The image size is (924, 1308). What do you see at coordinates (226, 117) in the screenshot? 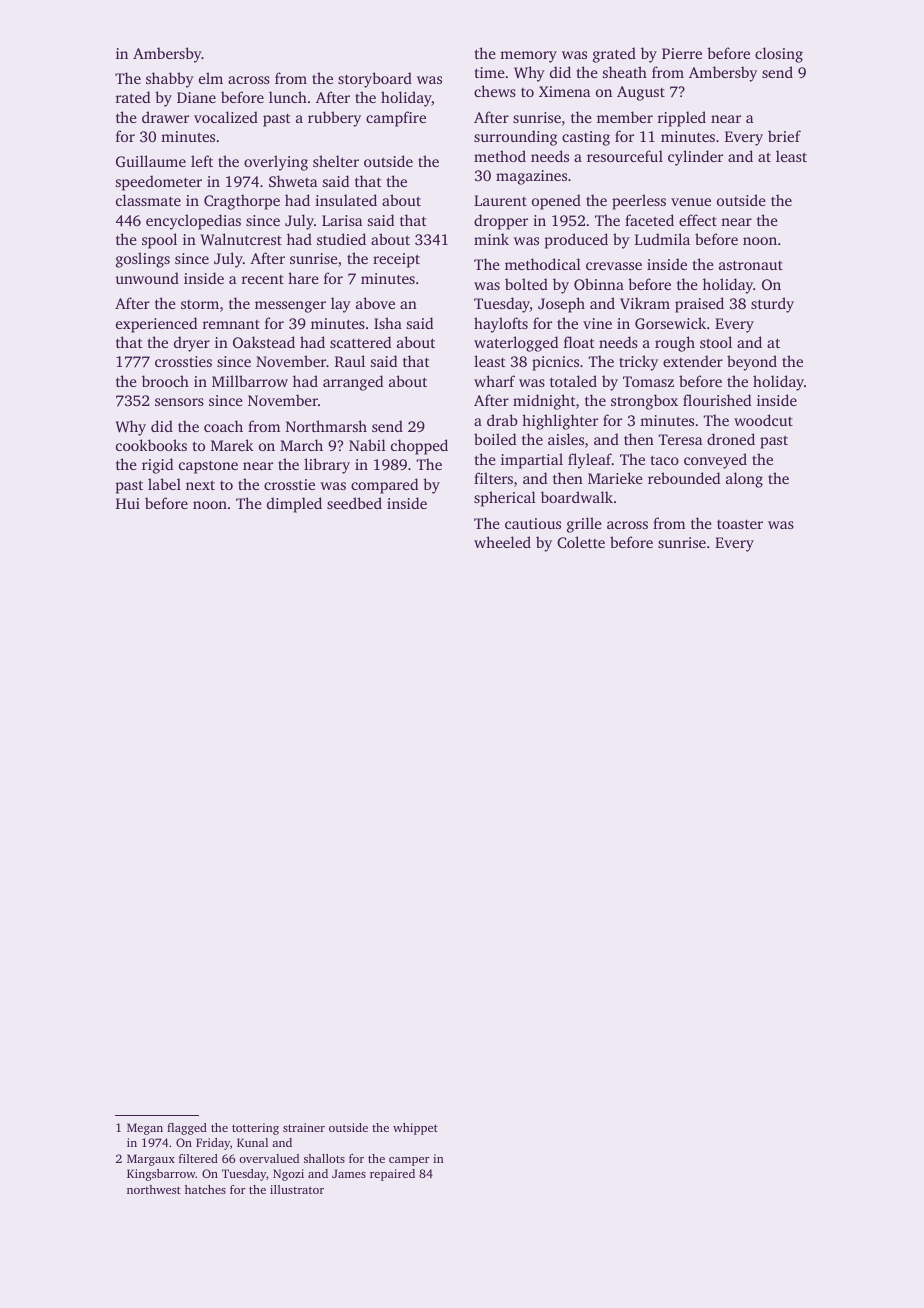
I see `vocalized` at bounding box center [226, 117].
